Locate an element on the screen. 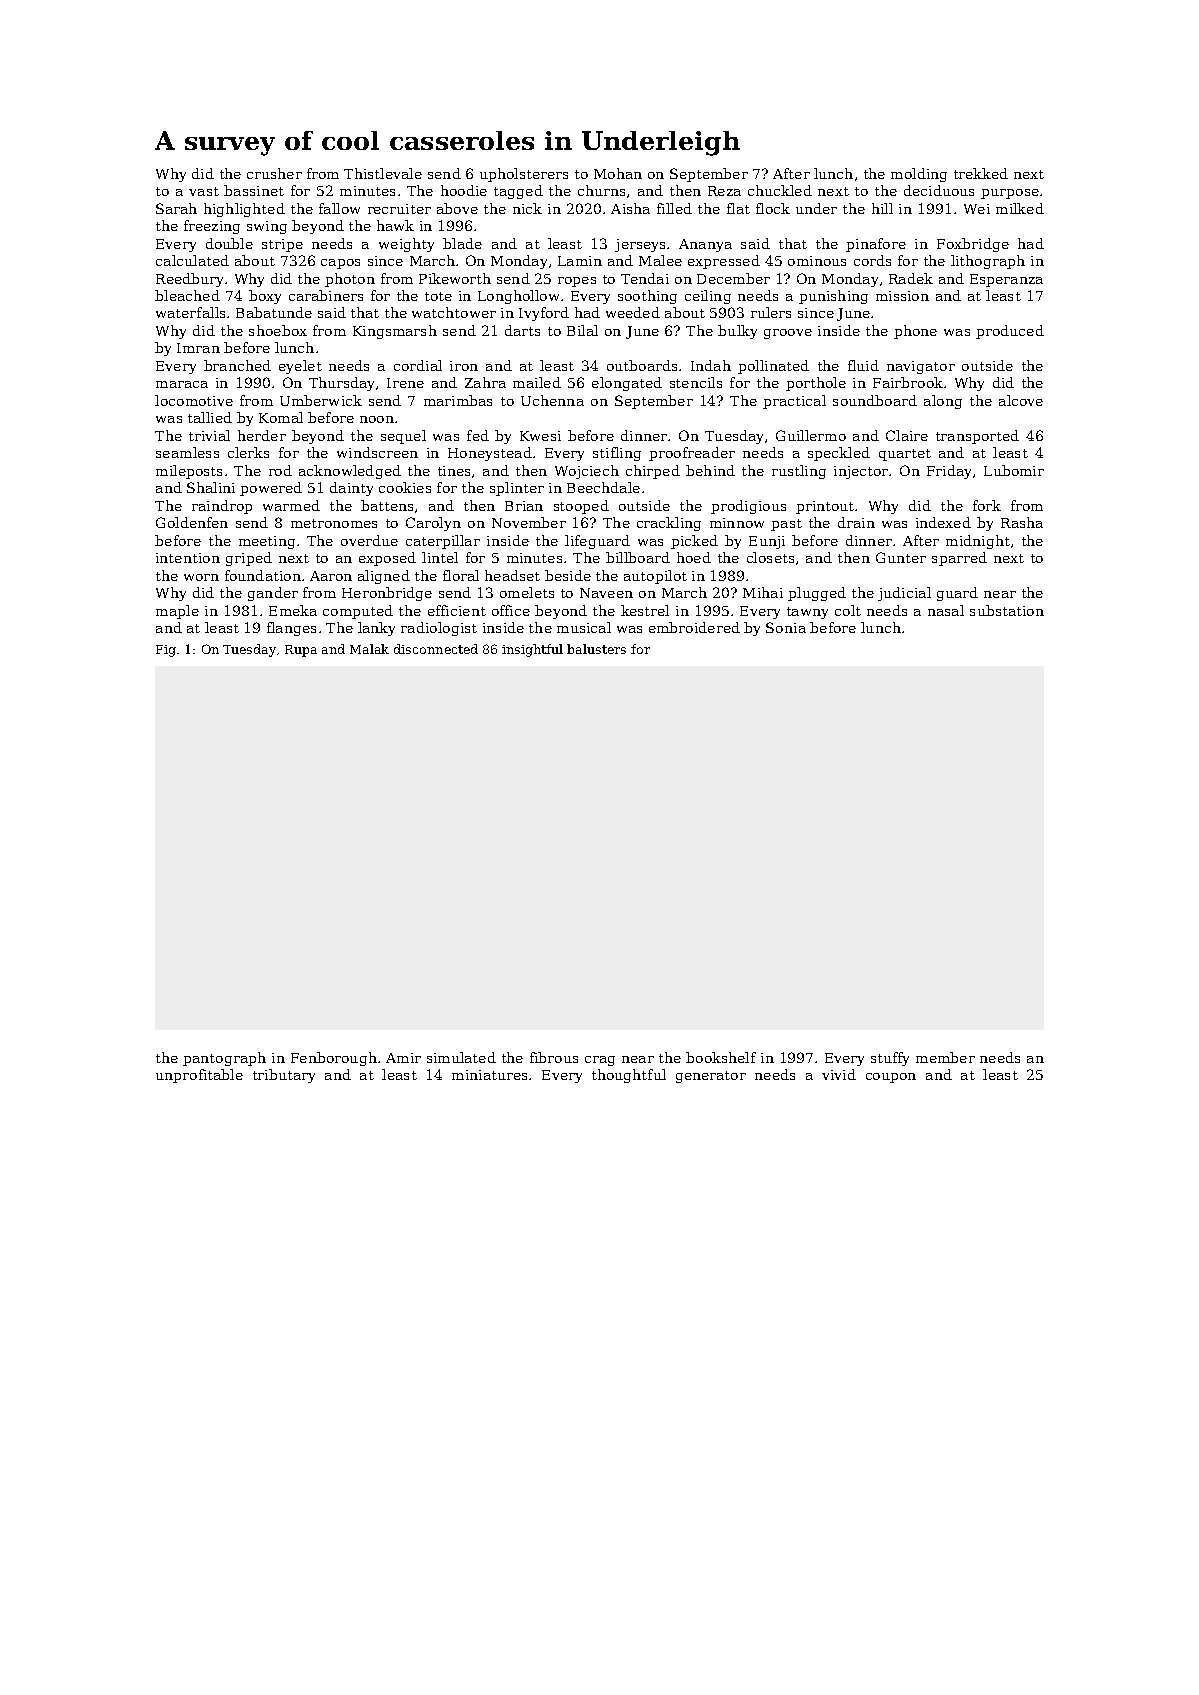  headset is located at coordinates (512, 575).
